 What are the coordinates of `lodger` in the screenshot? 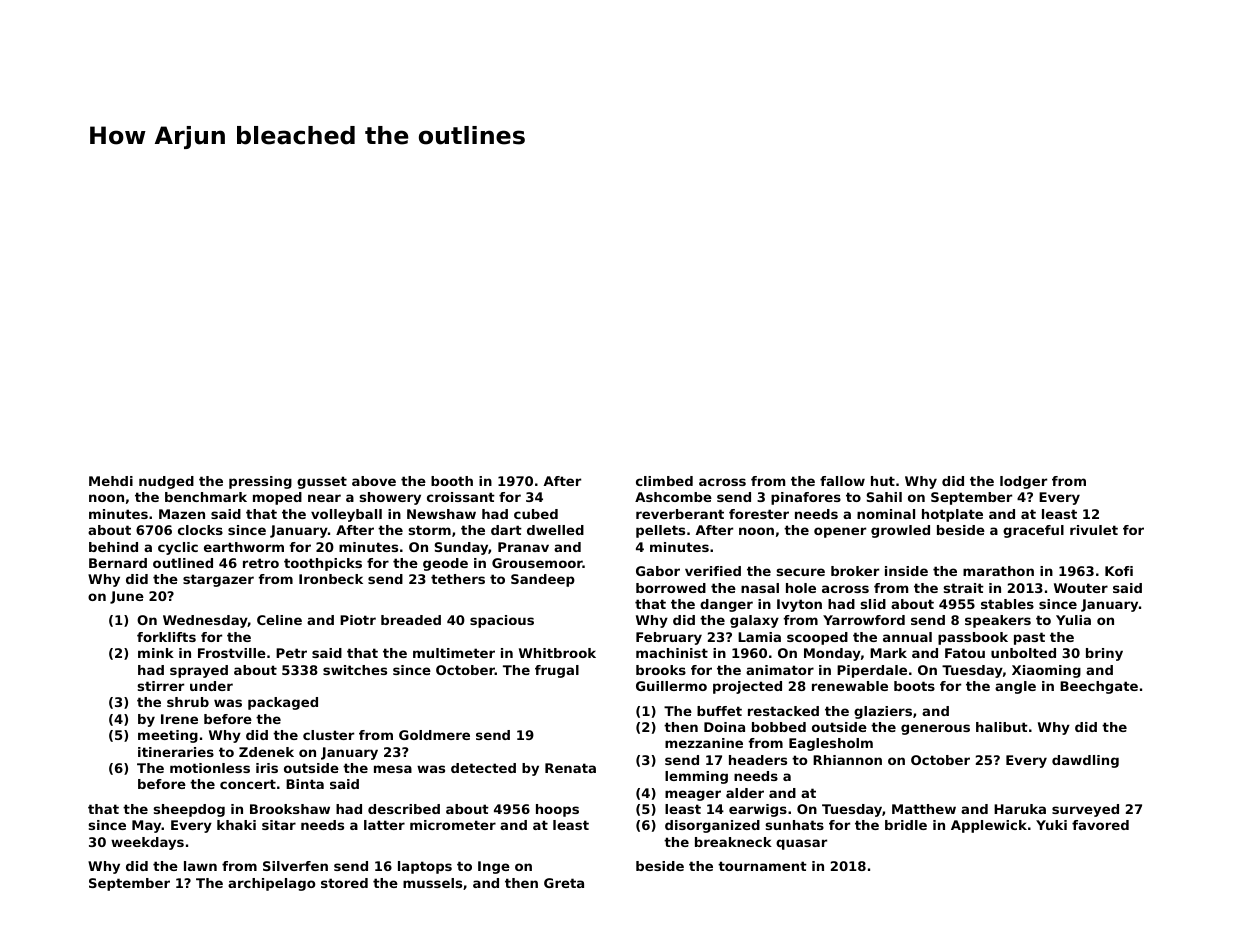 It's located at (1023, 482).
